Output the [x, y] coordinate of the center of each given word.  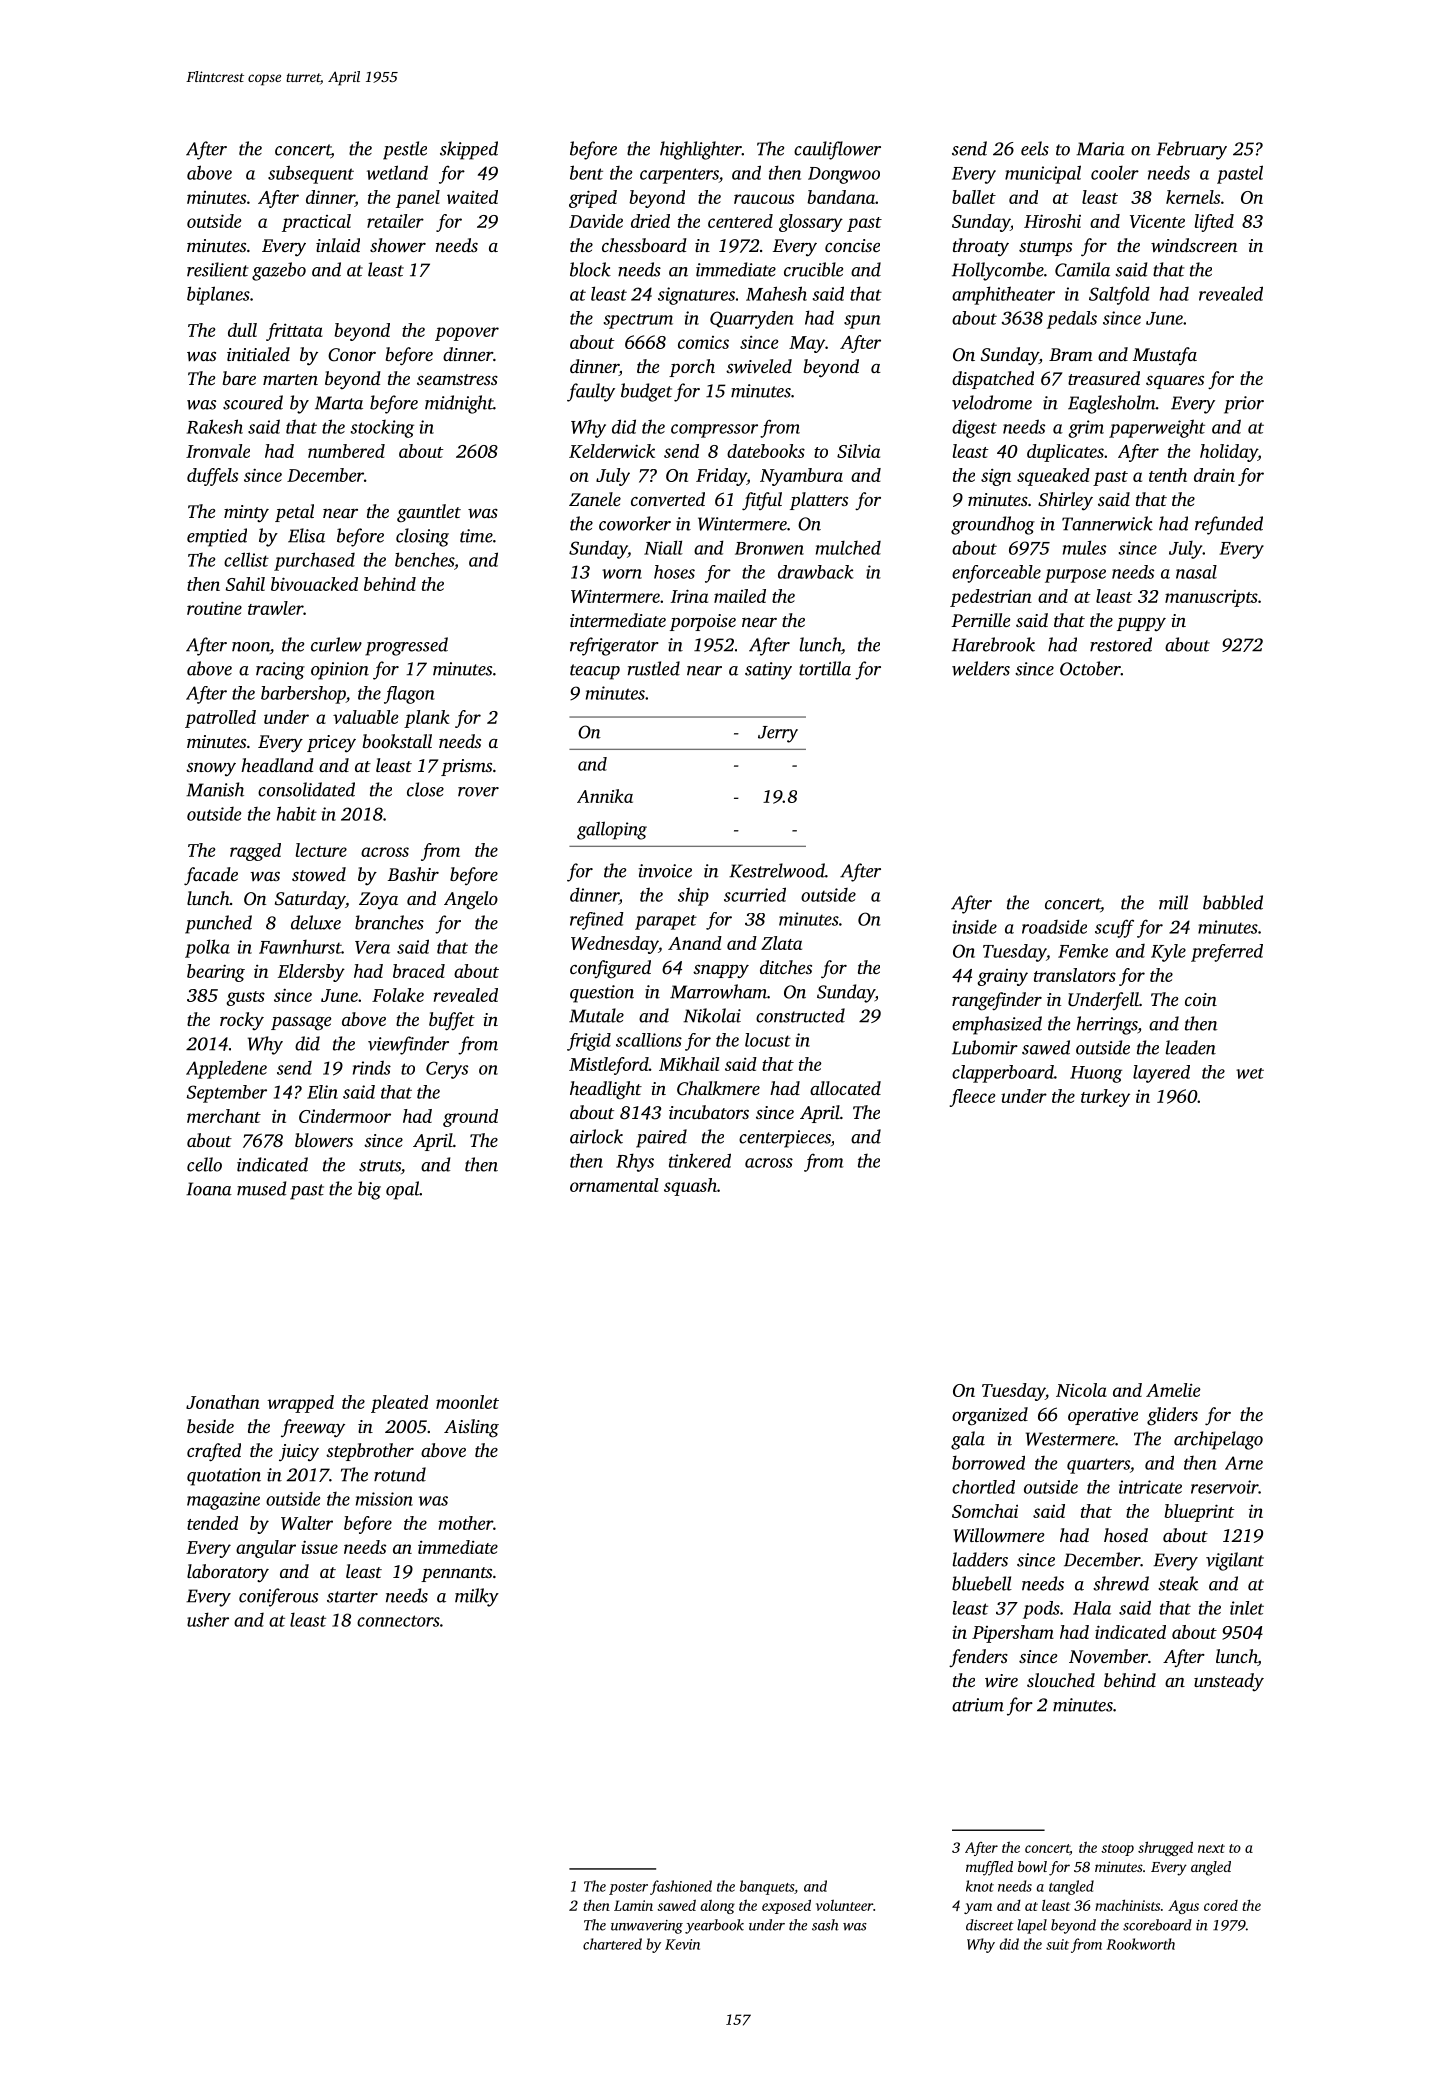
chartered [612, 1944]
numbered [346, 451]
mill [1173, 902]
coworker [635, 523]
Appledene [226, 1069]
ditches [786, 967]
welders [981, 668]
